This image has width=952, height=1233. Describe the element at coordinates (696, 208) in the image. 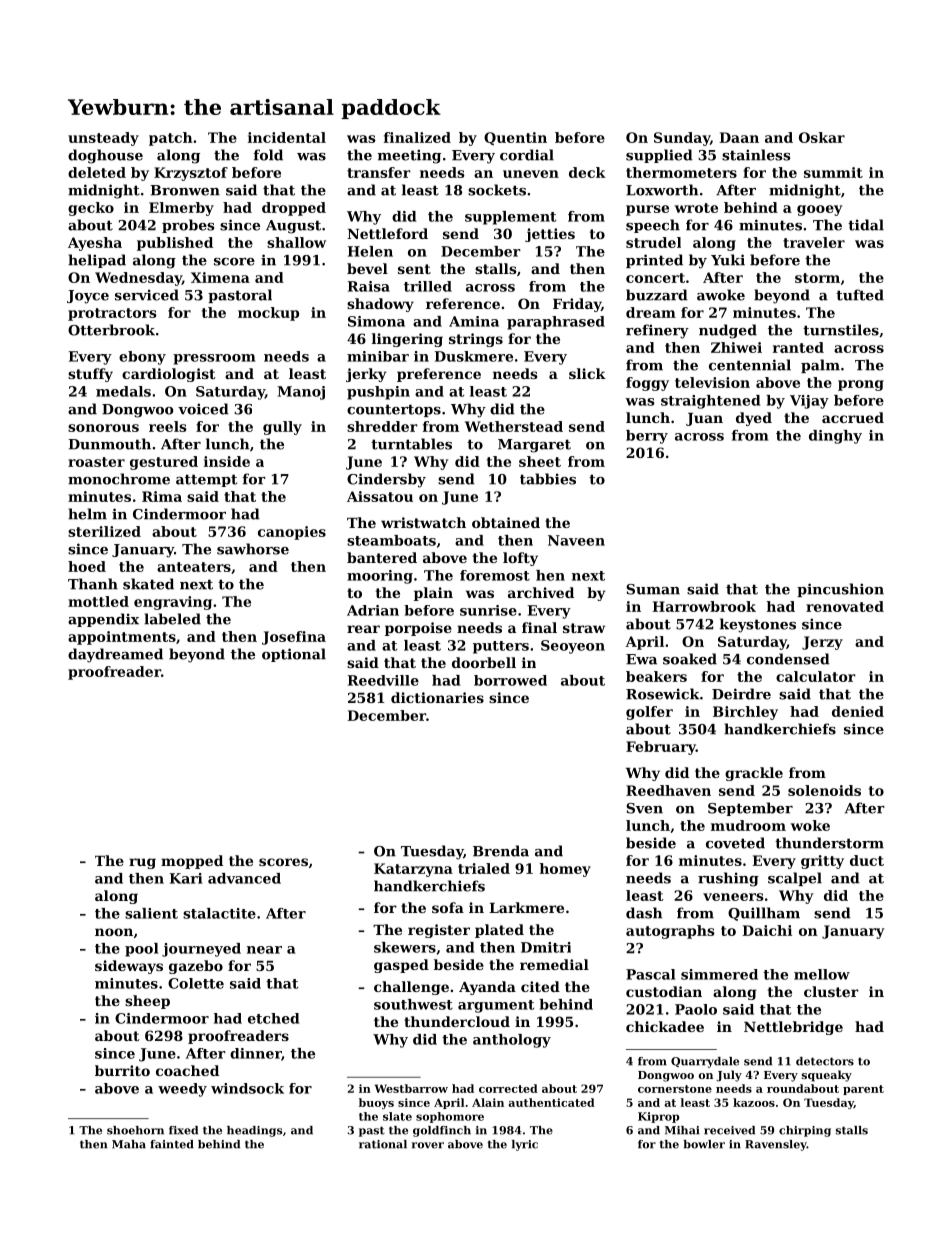

I see `wrote` at that location.
